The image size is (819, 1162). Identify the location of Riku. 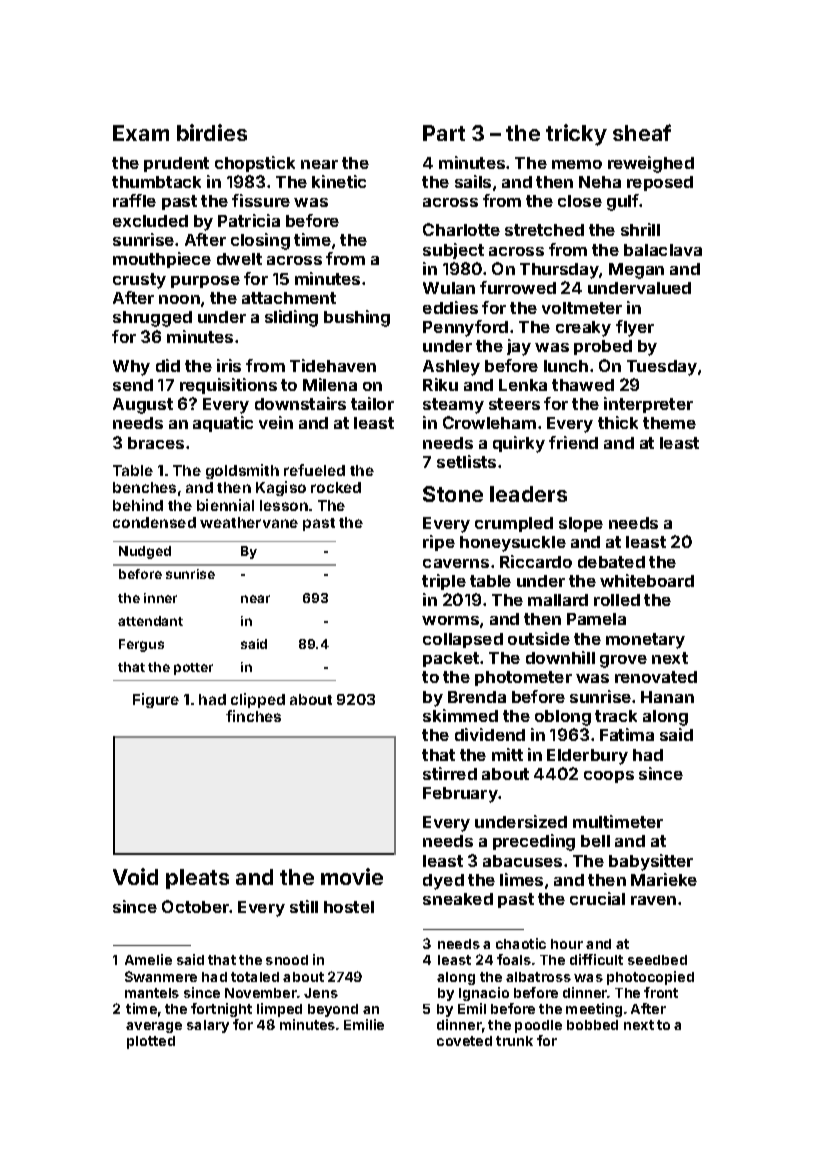
(440, 384).
